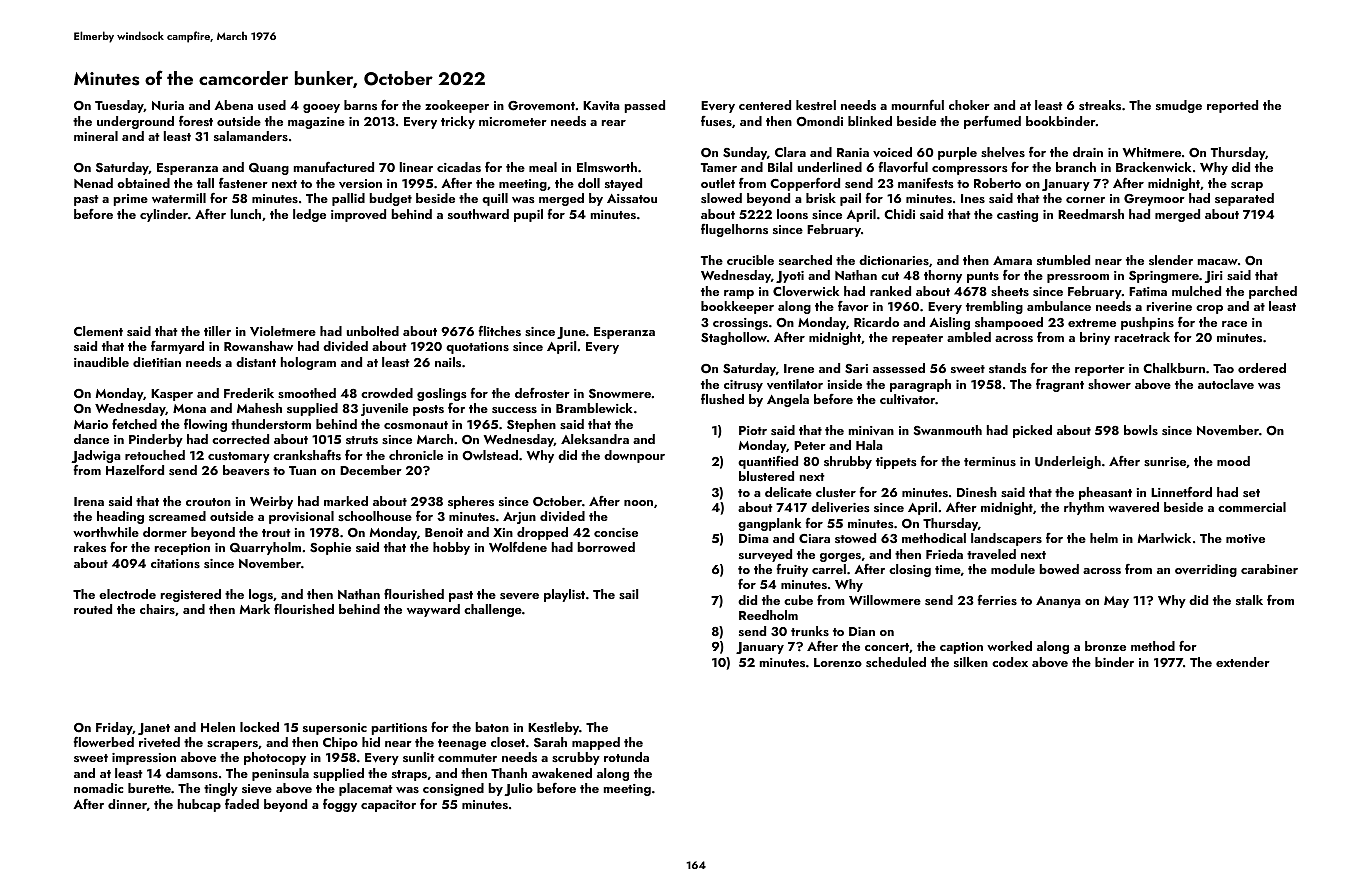 The image size is (1372, 887). I want to click on Cloverwick, so click(806, 291).
